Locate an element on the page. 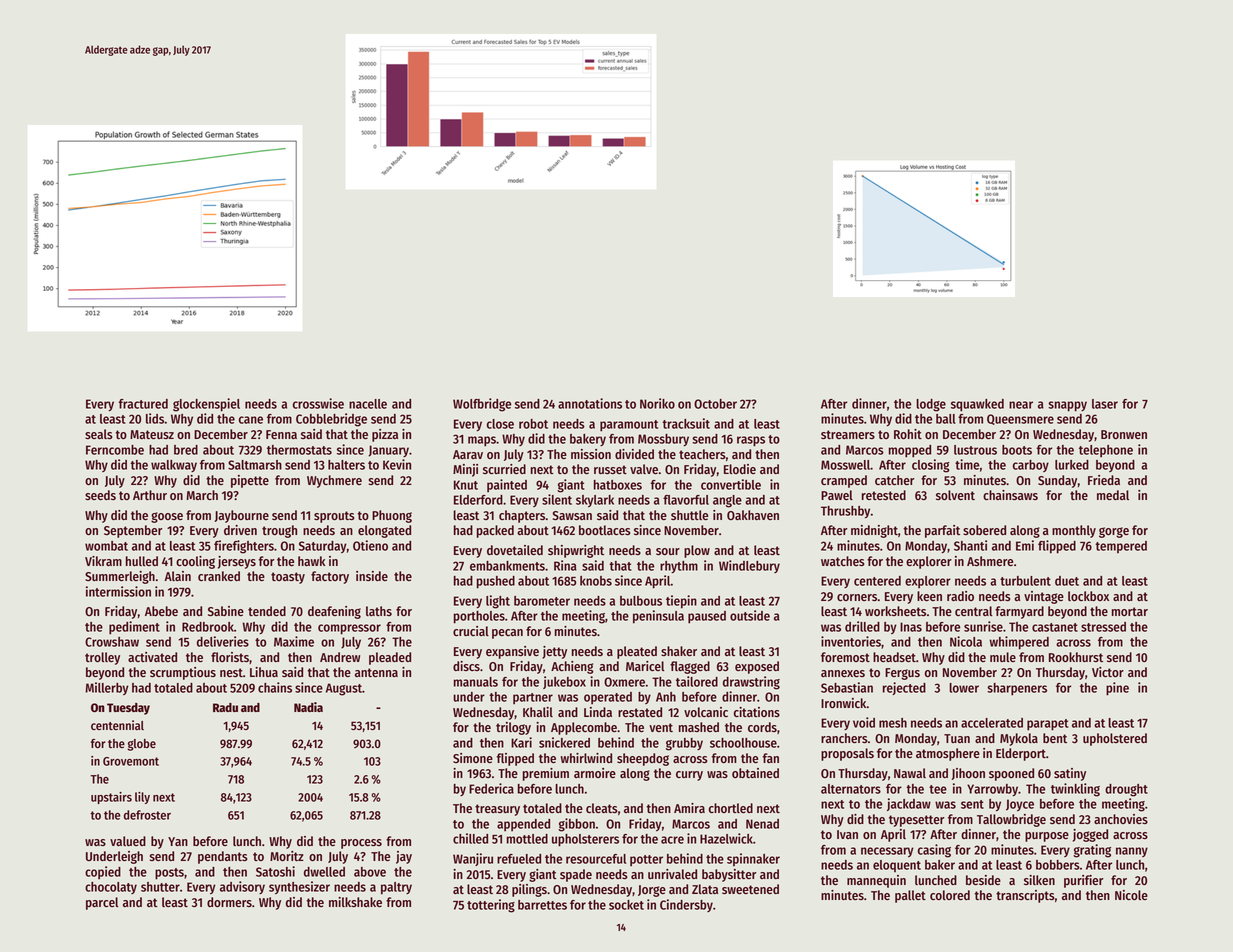 The width and height of the image is (1233, 952). snickered is located at coordinates (564, 742).
